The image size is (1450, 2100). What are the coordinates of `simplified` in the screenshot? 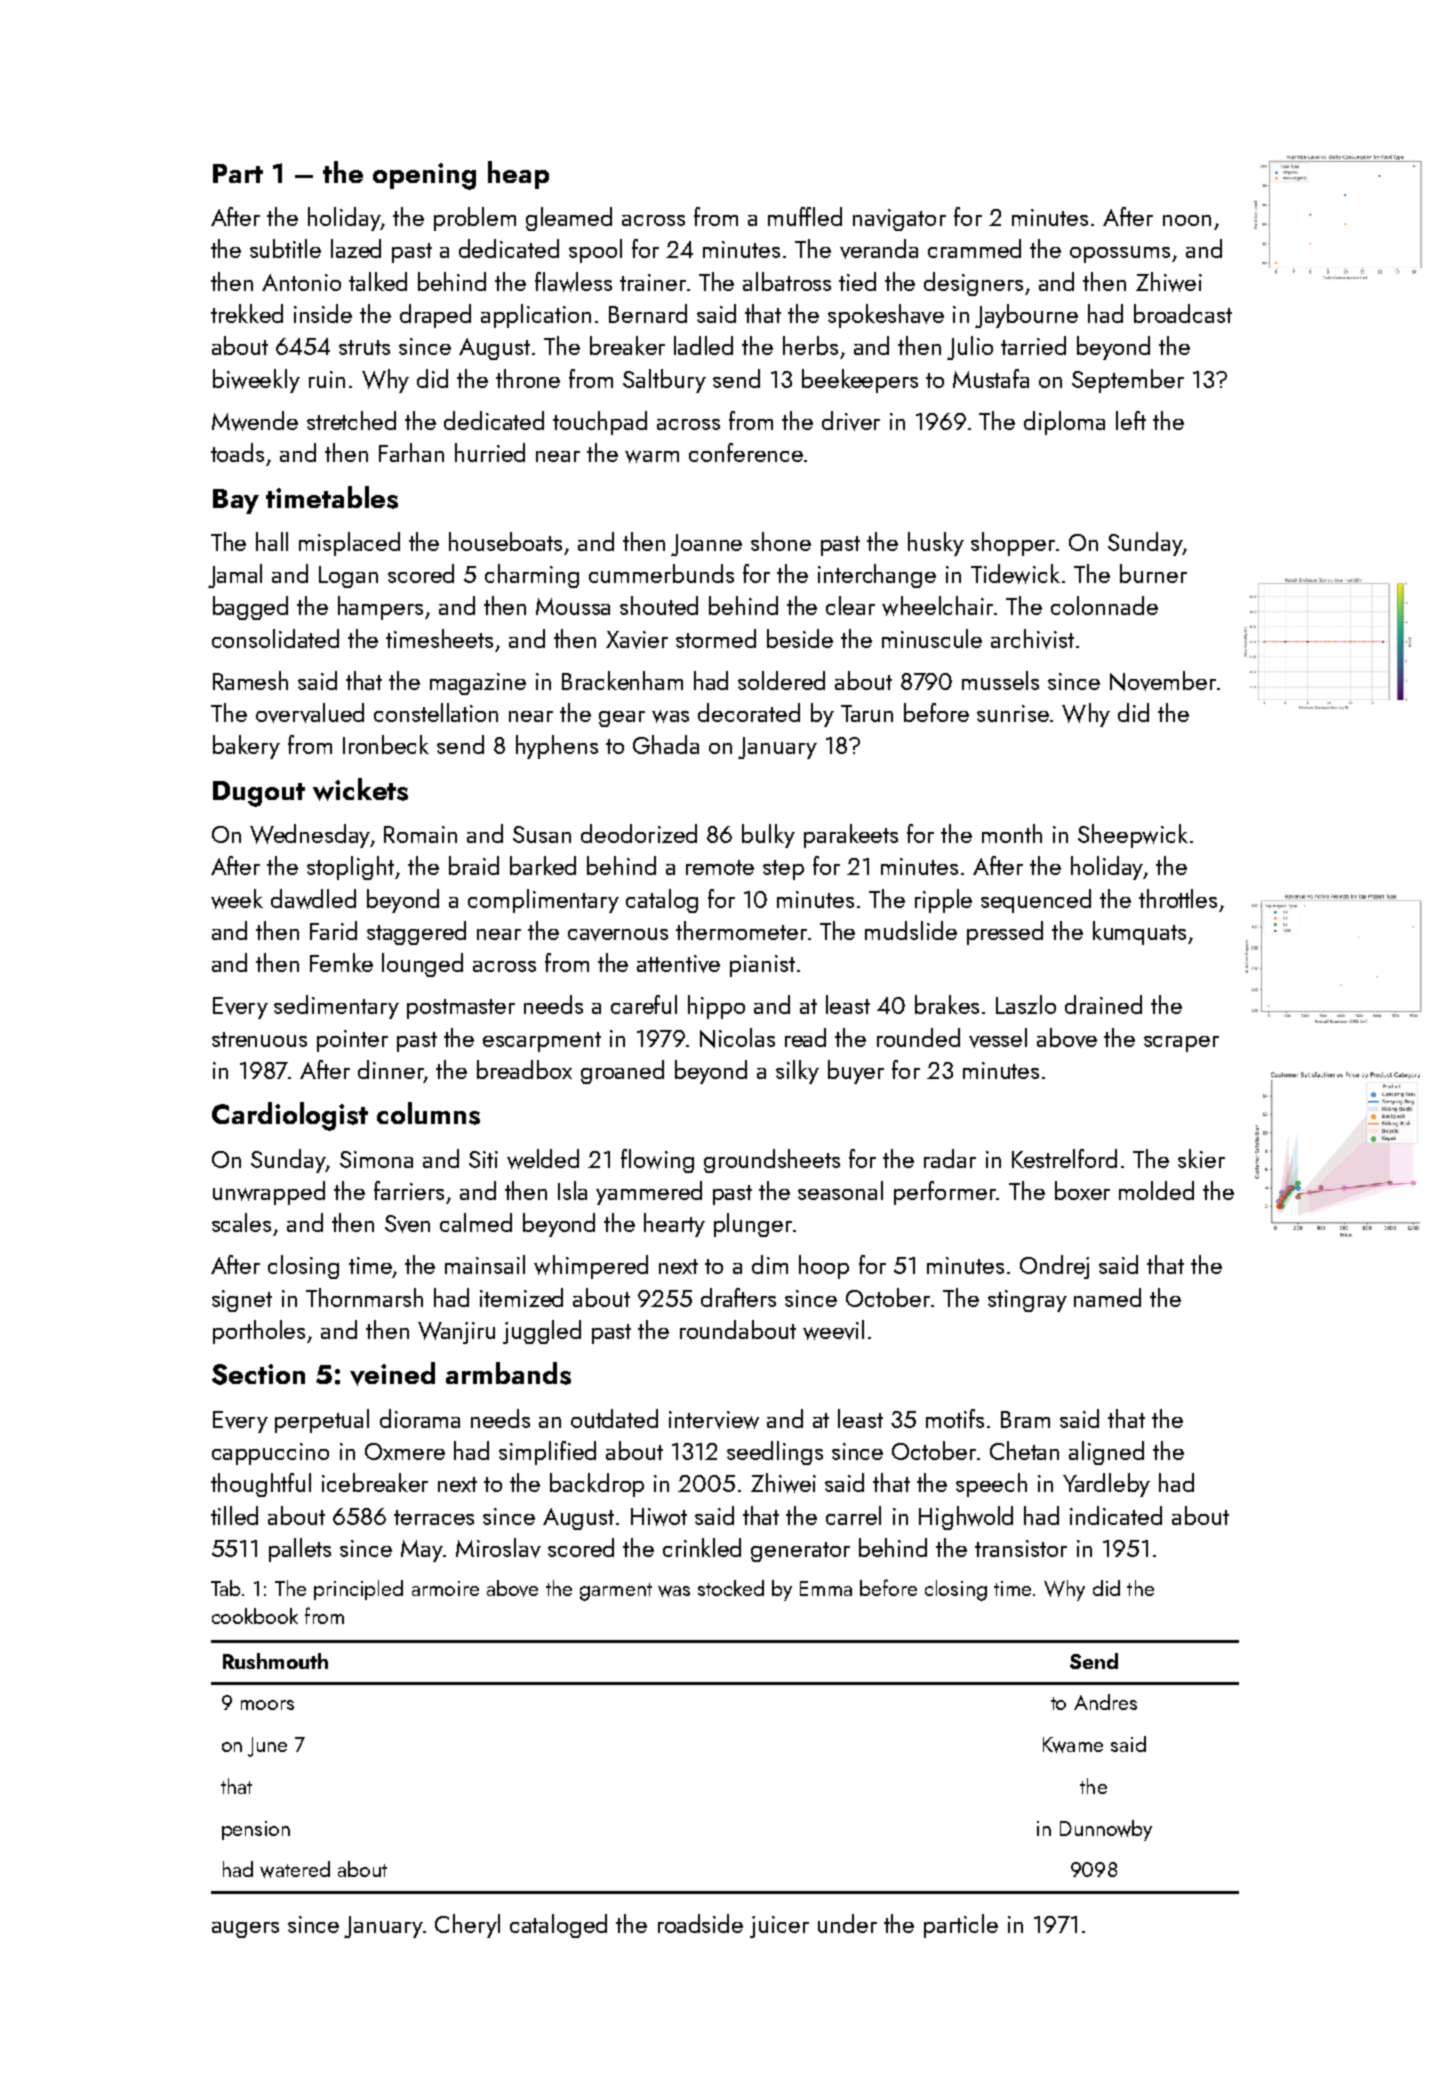 It's located at (547, 1453).
